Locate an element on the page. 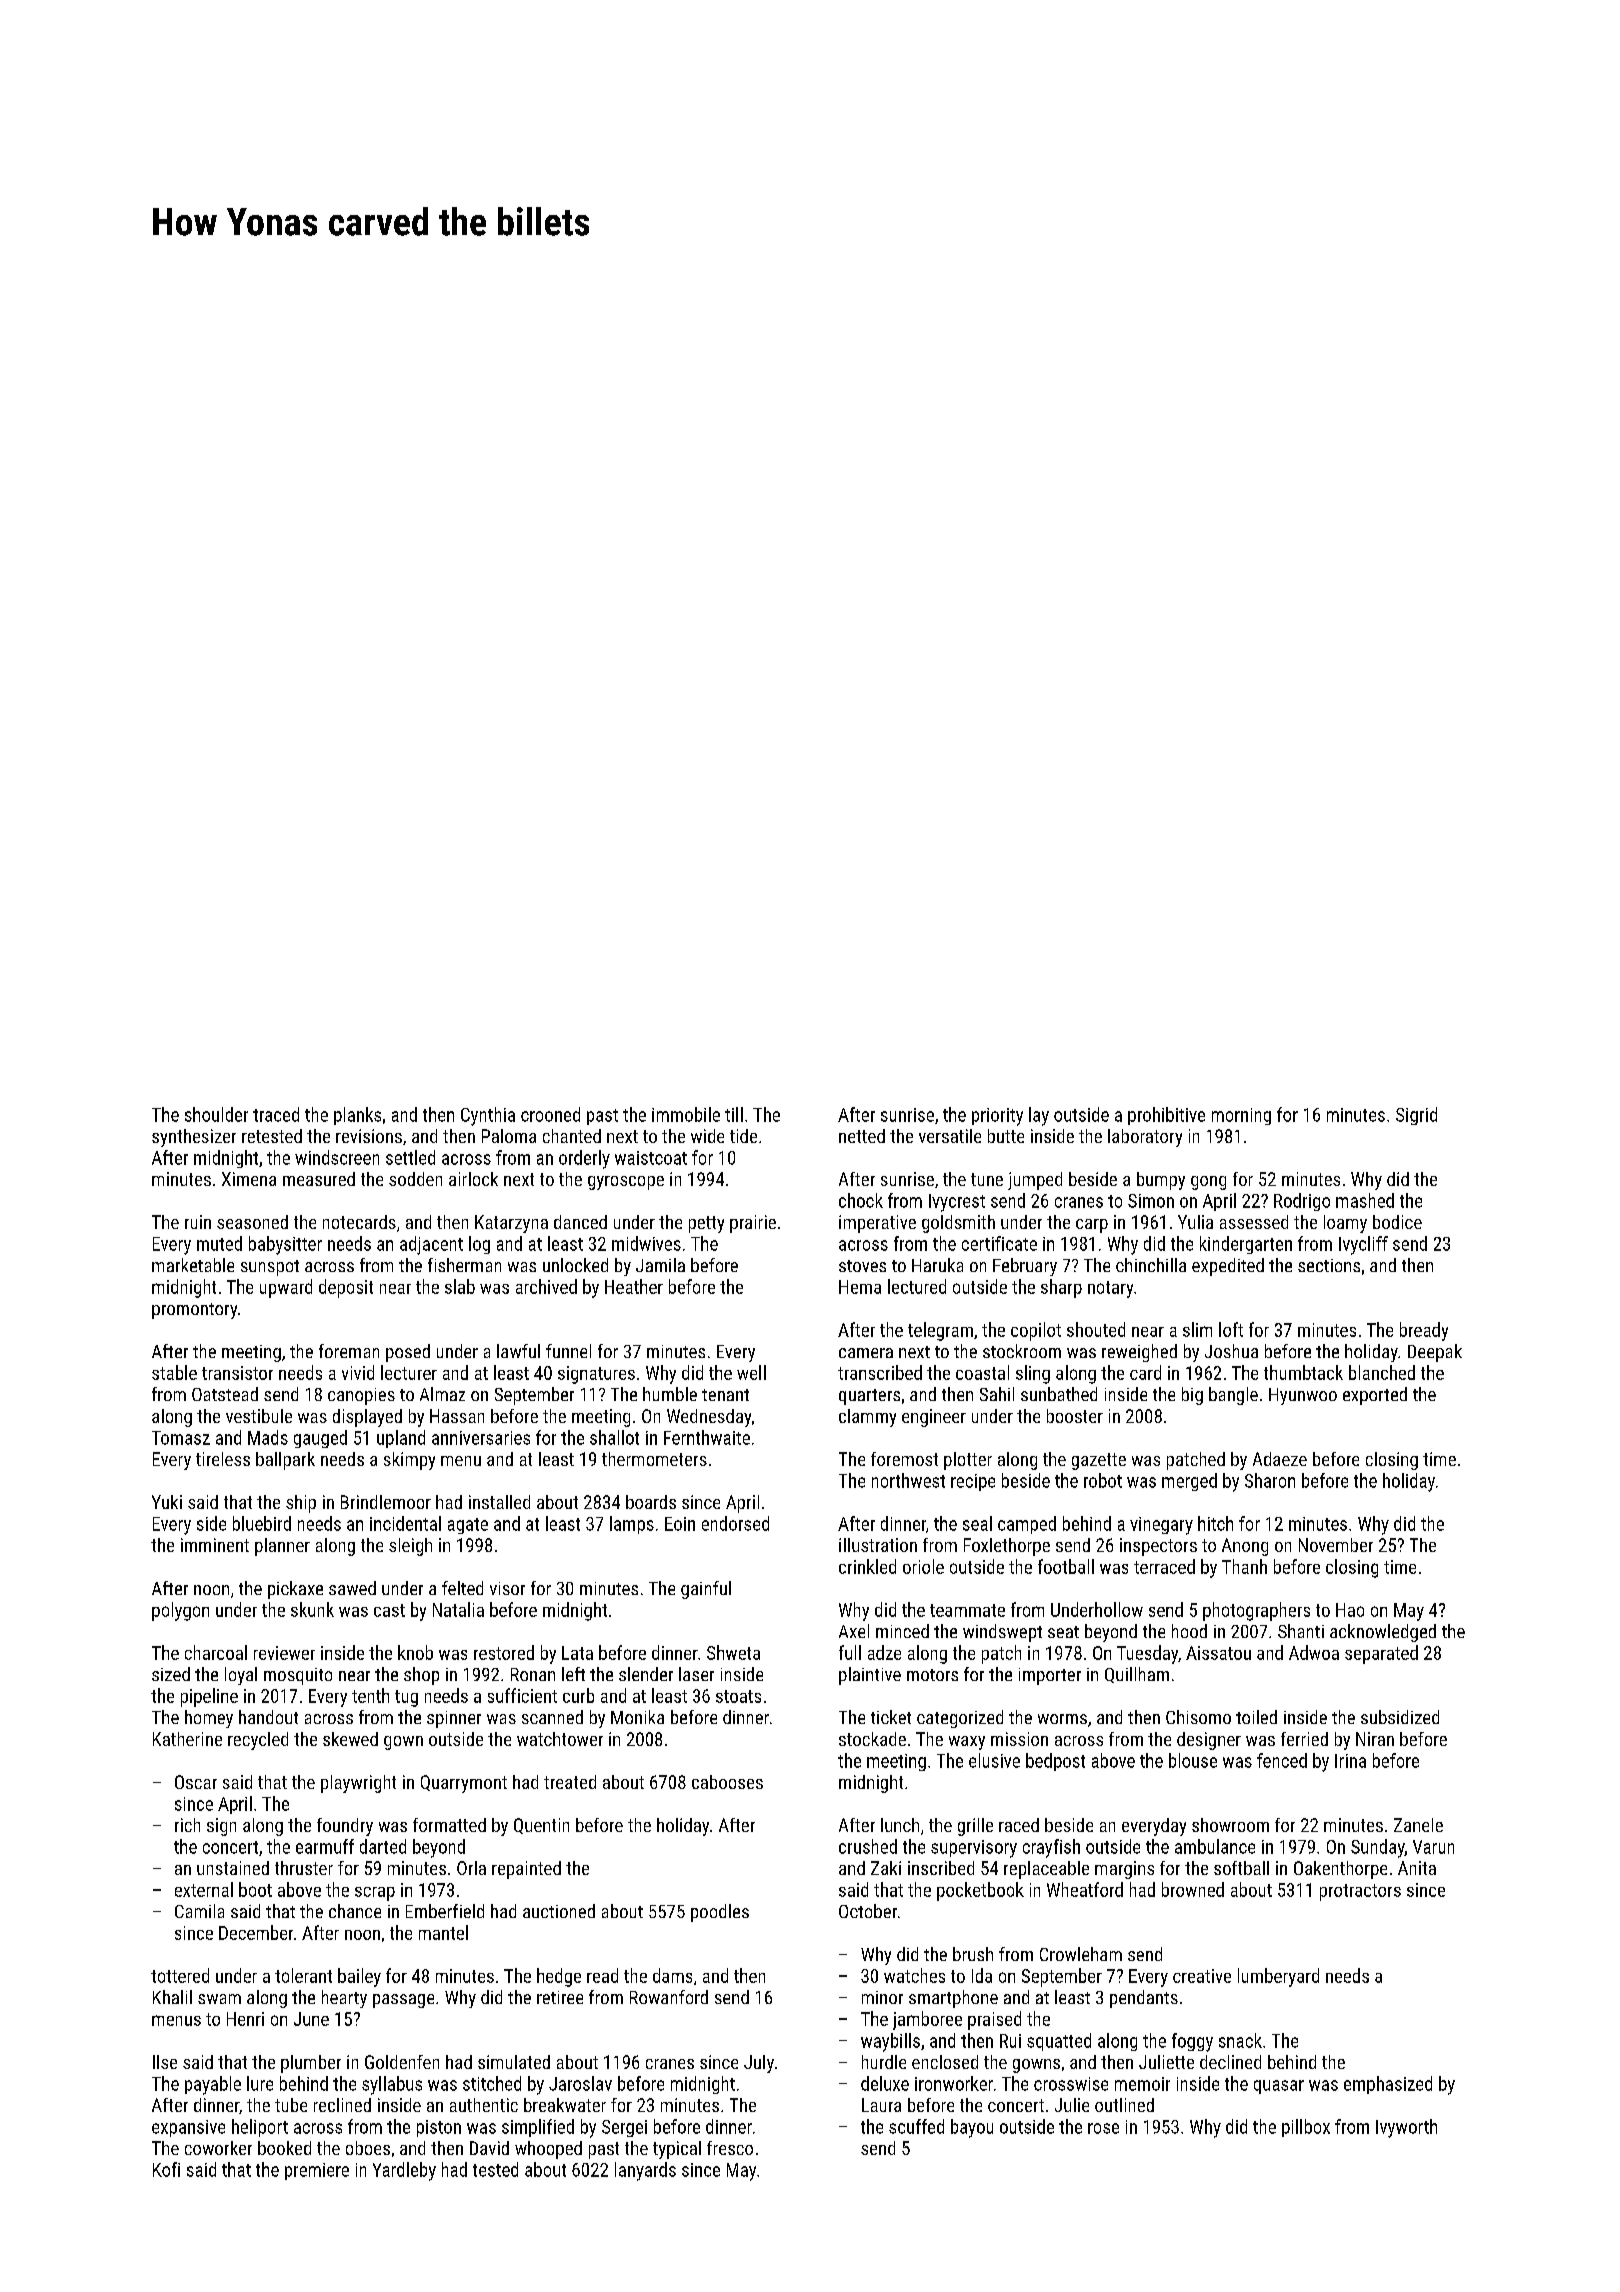  exported is located at coordinates (1375, 1396).
